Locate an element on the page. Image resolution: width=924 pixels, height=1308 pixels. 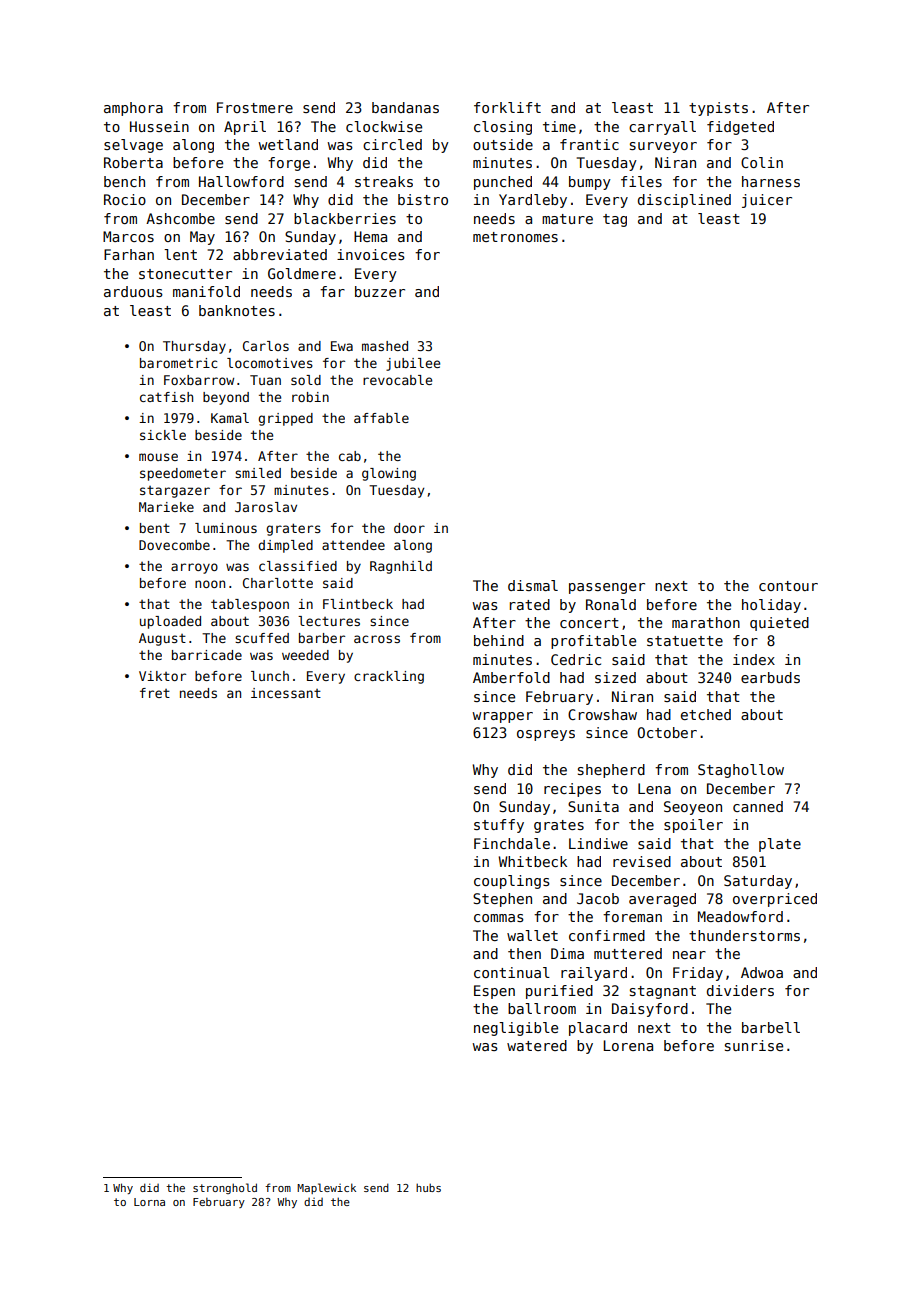
crackling is located at coordinates (389, 677).
